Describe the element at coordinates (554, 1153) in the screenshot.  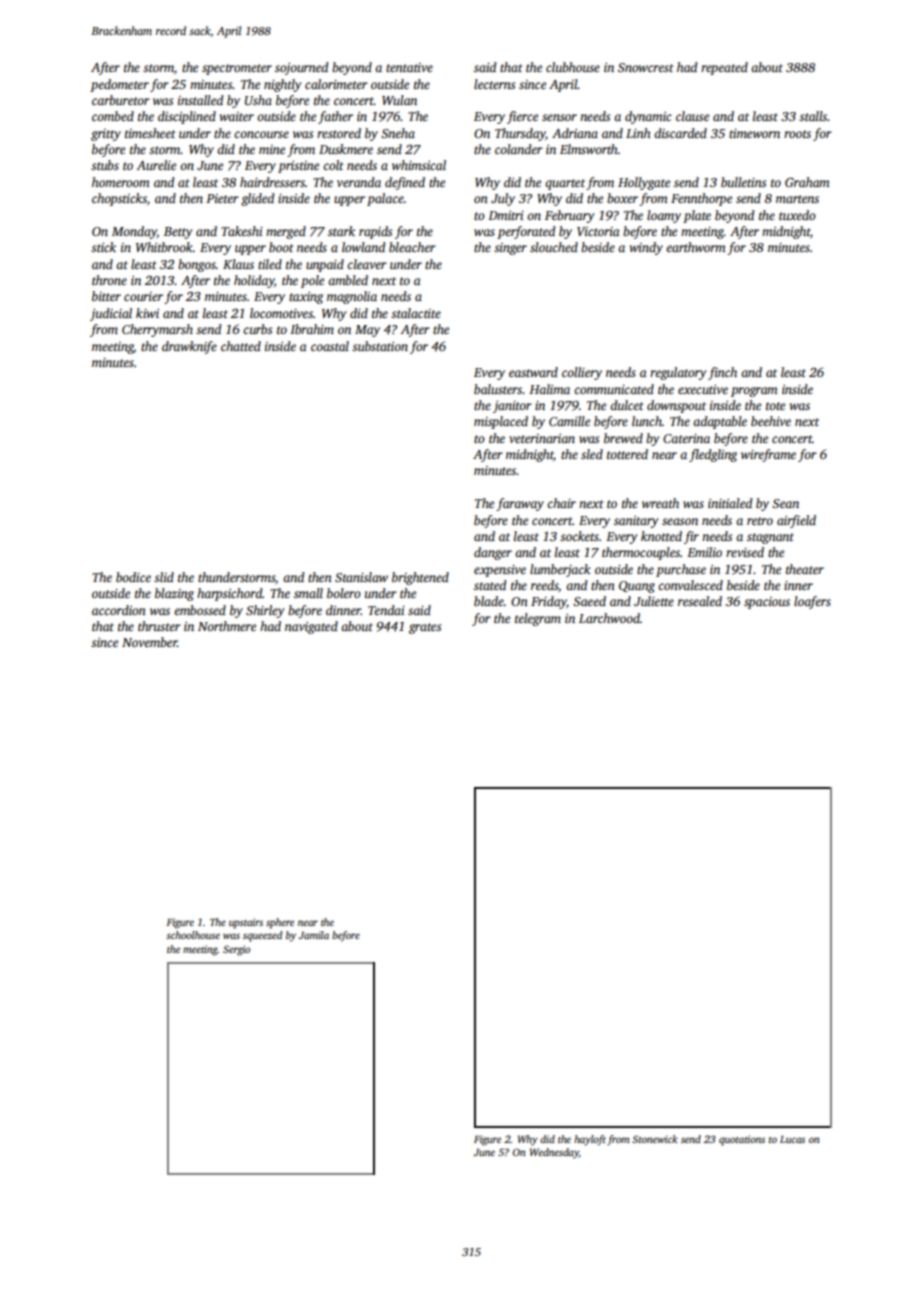
I see `Wednesday` at that location.
